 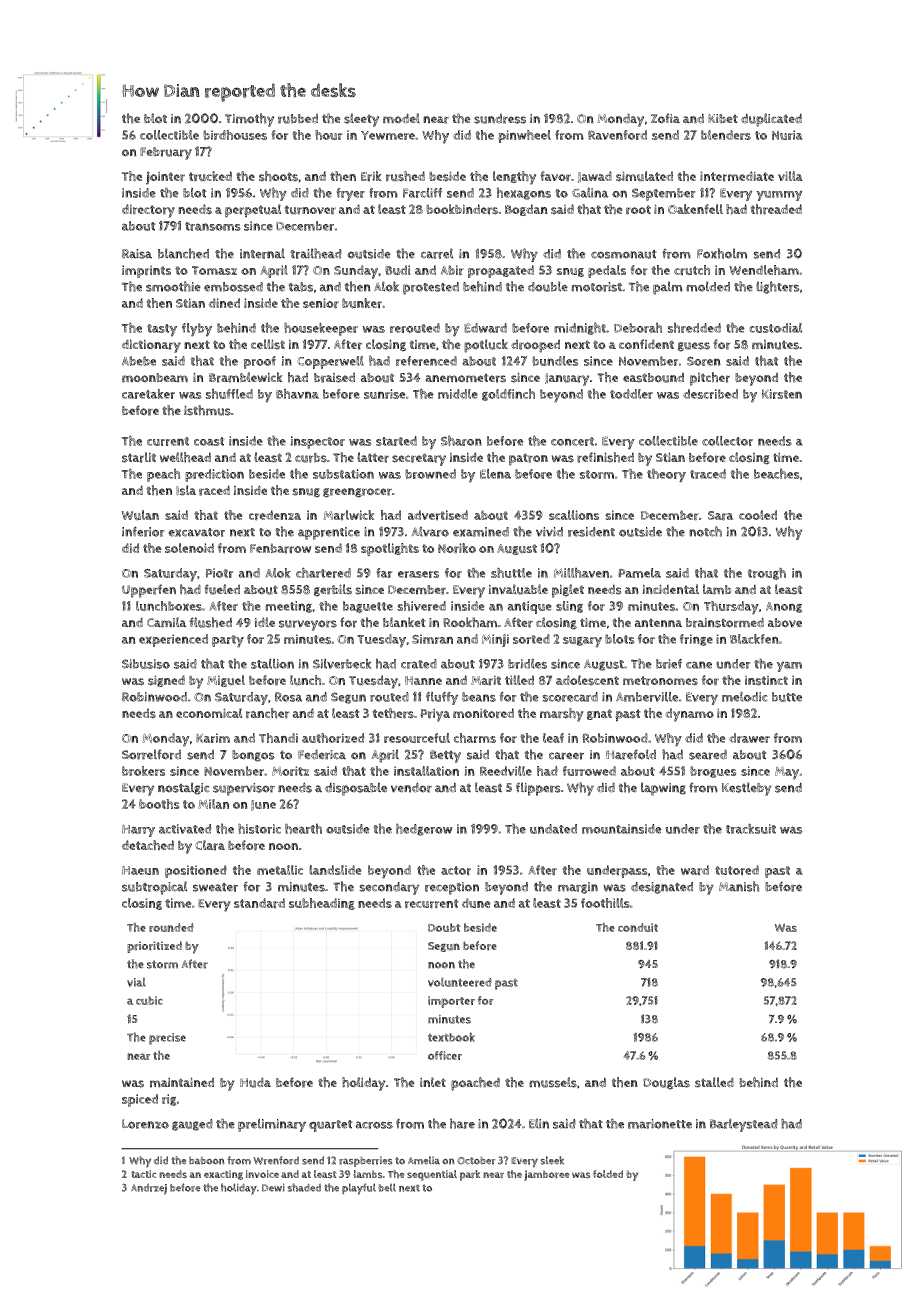 I want to click on drawer, so click(x=749, y=738).
